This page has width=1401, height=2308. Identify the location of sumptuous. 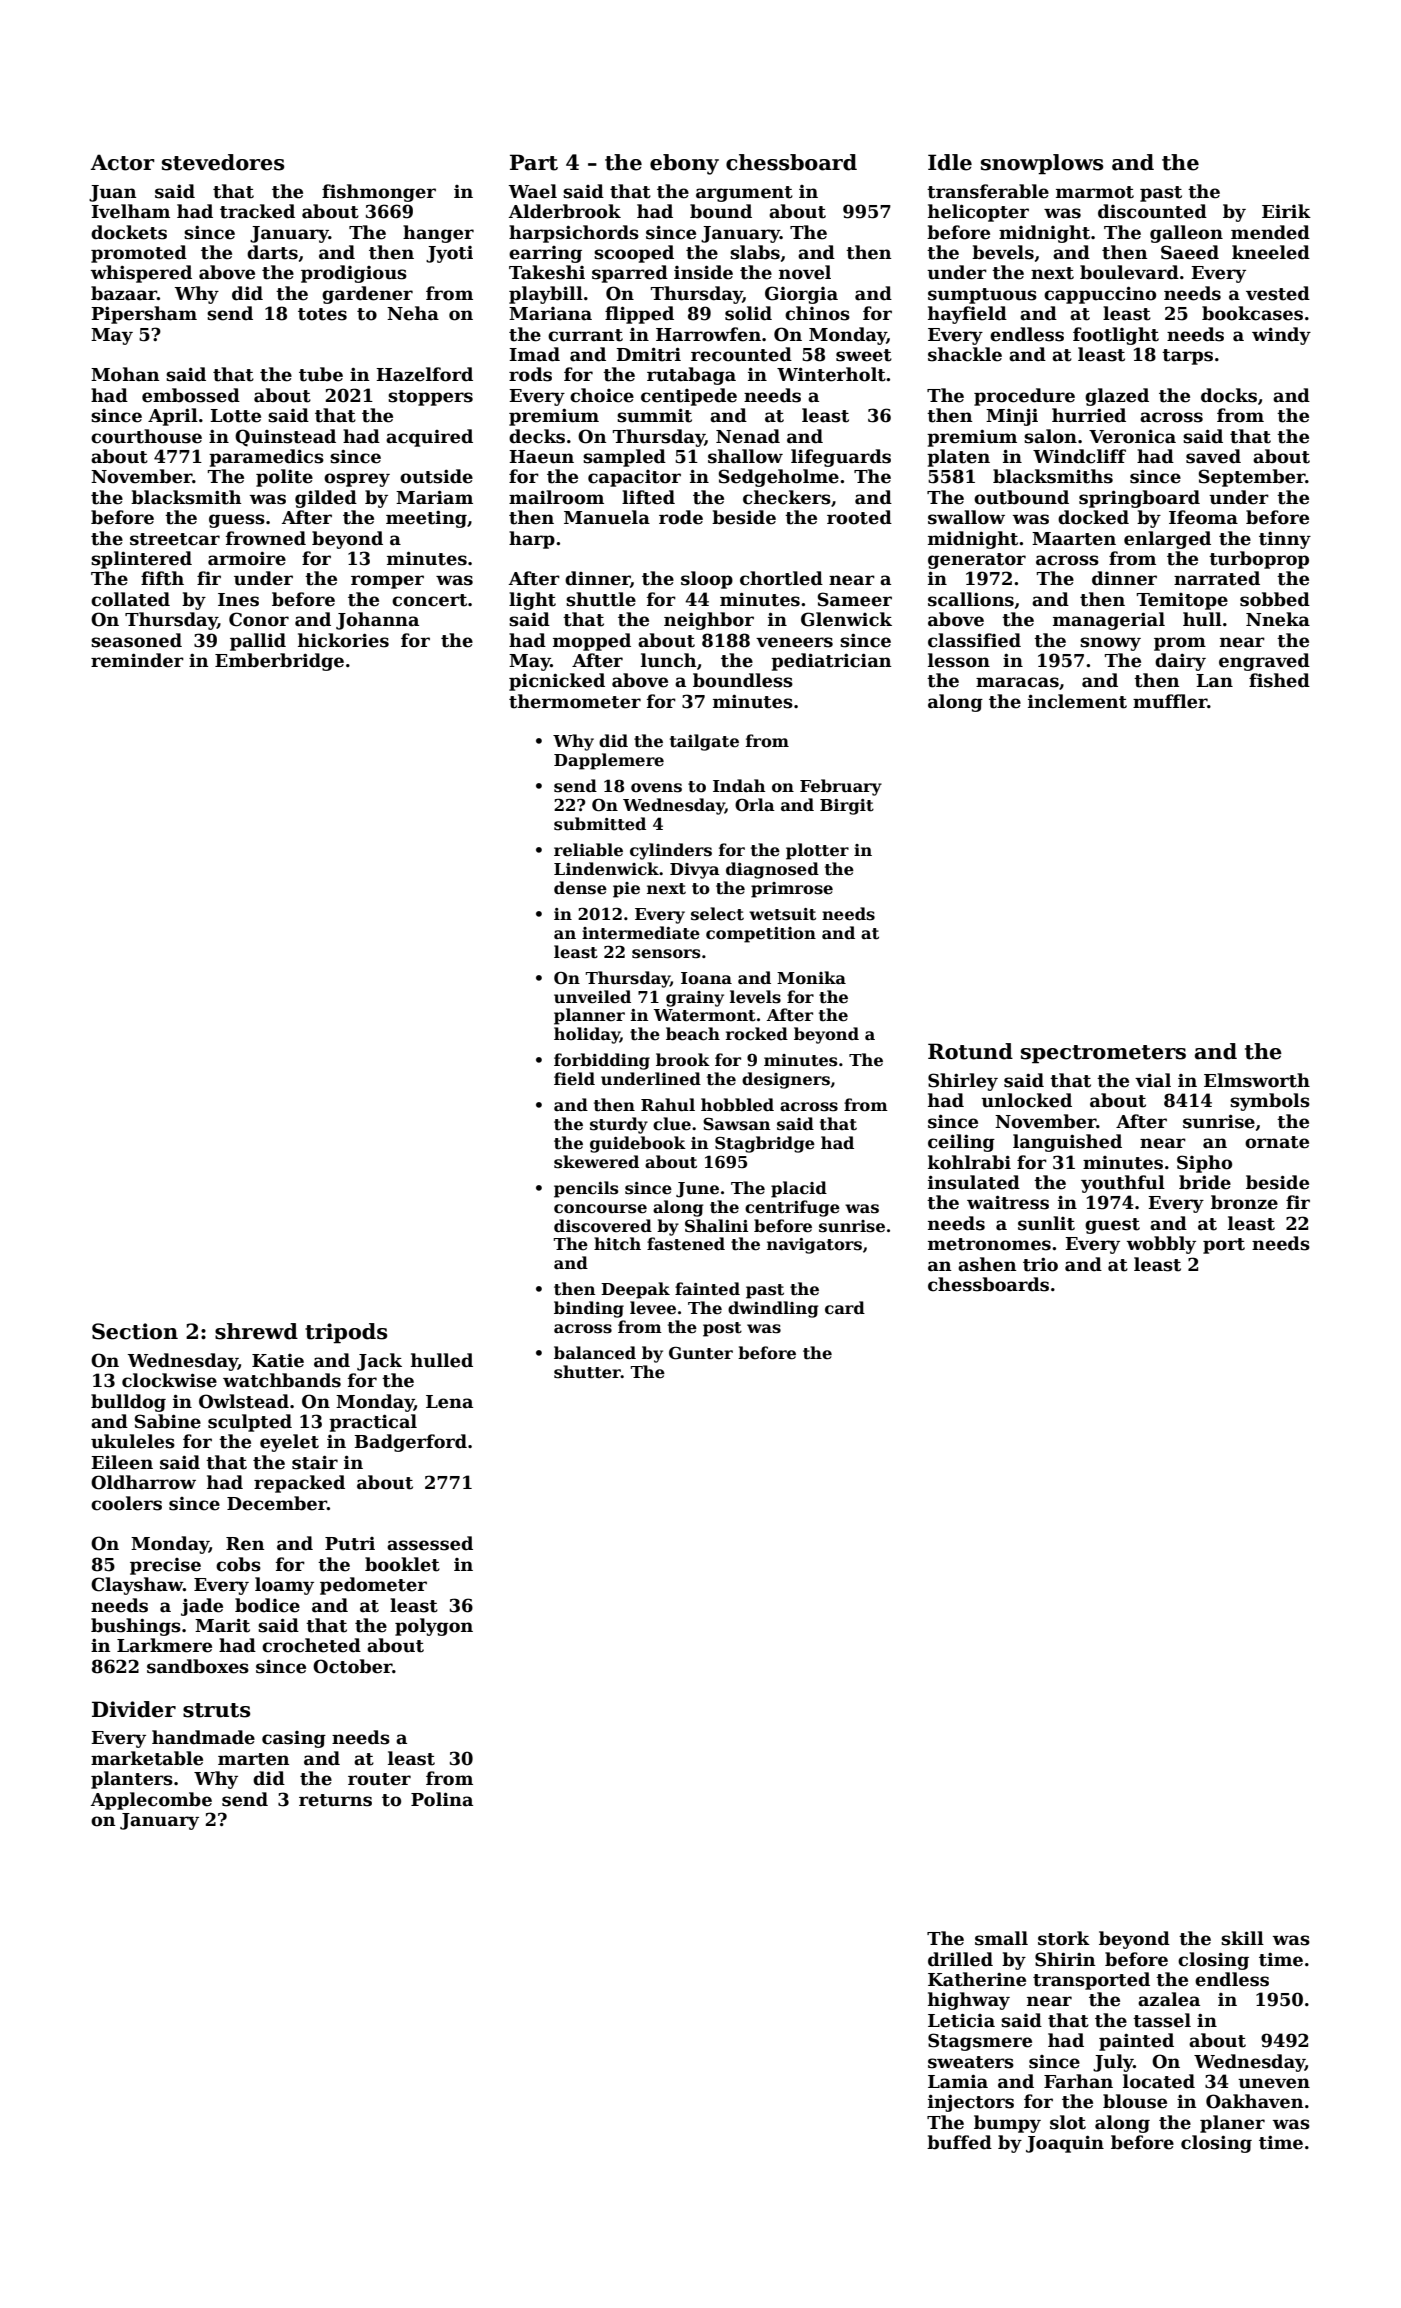
(982, 296).
